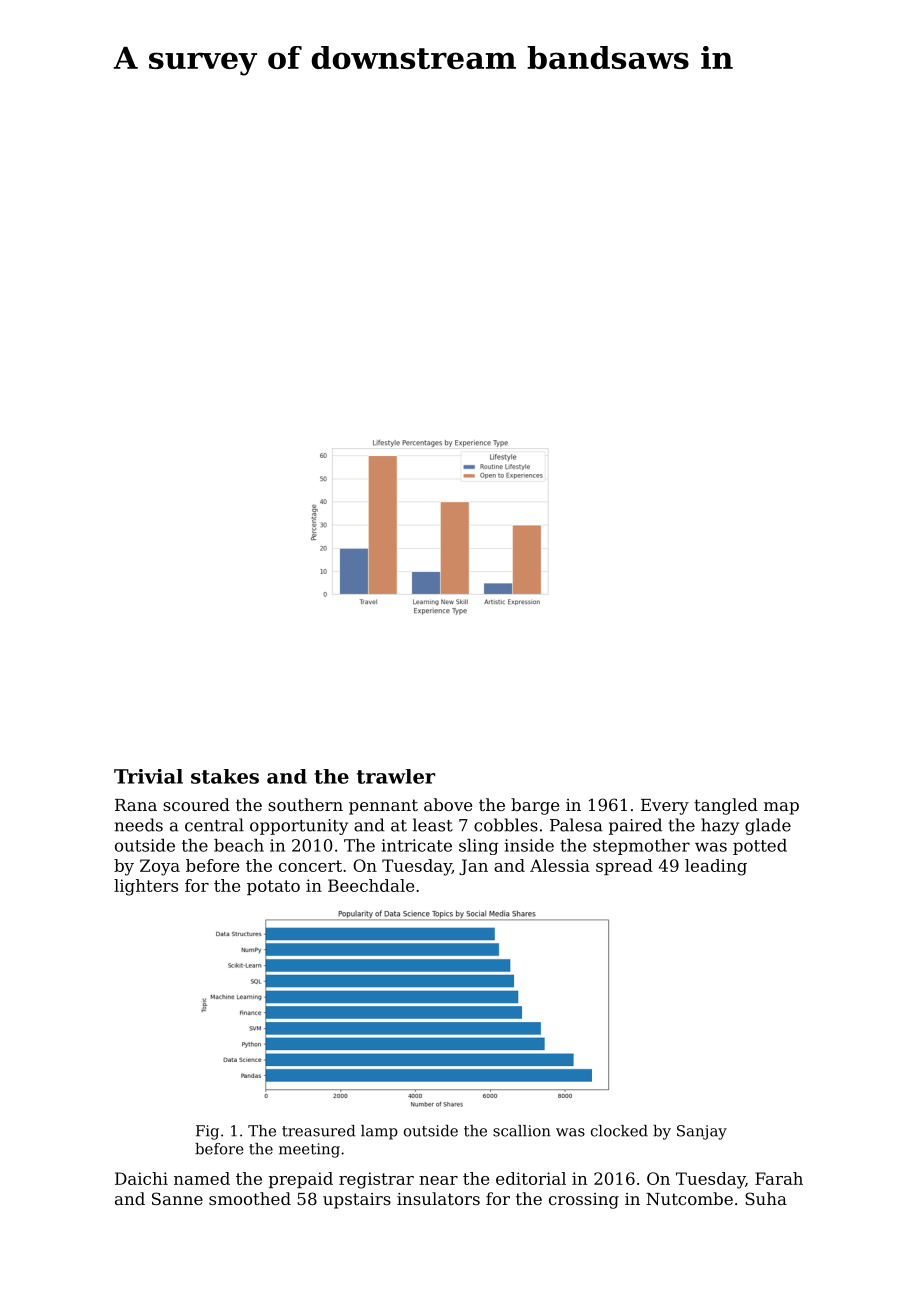 The height and width of the document is (1308, 924). Describe the element at coordinates (702, 1132) in the document. I see `Sanjay` at that location.
